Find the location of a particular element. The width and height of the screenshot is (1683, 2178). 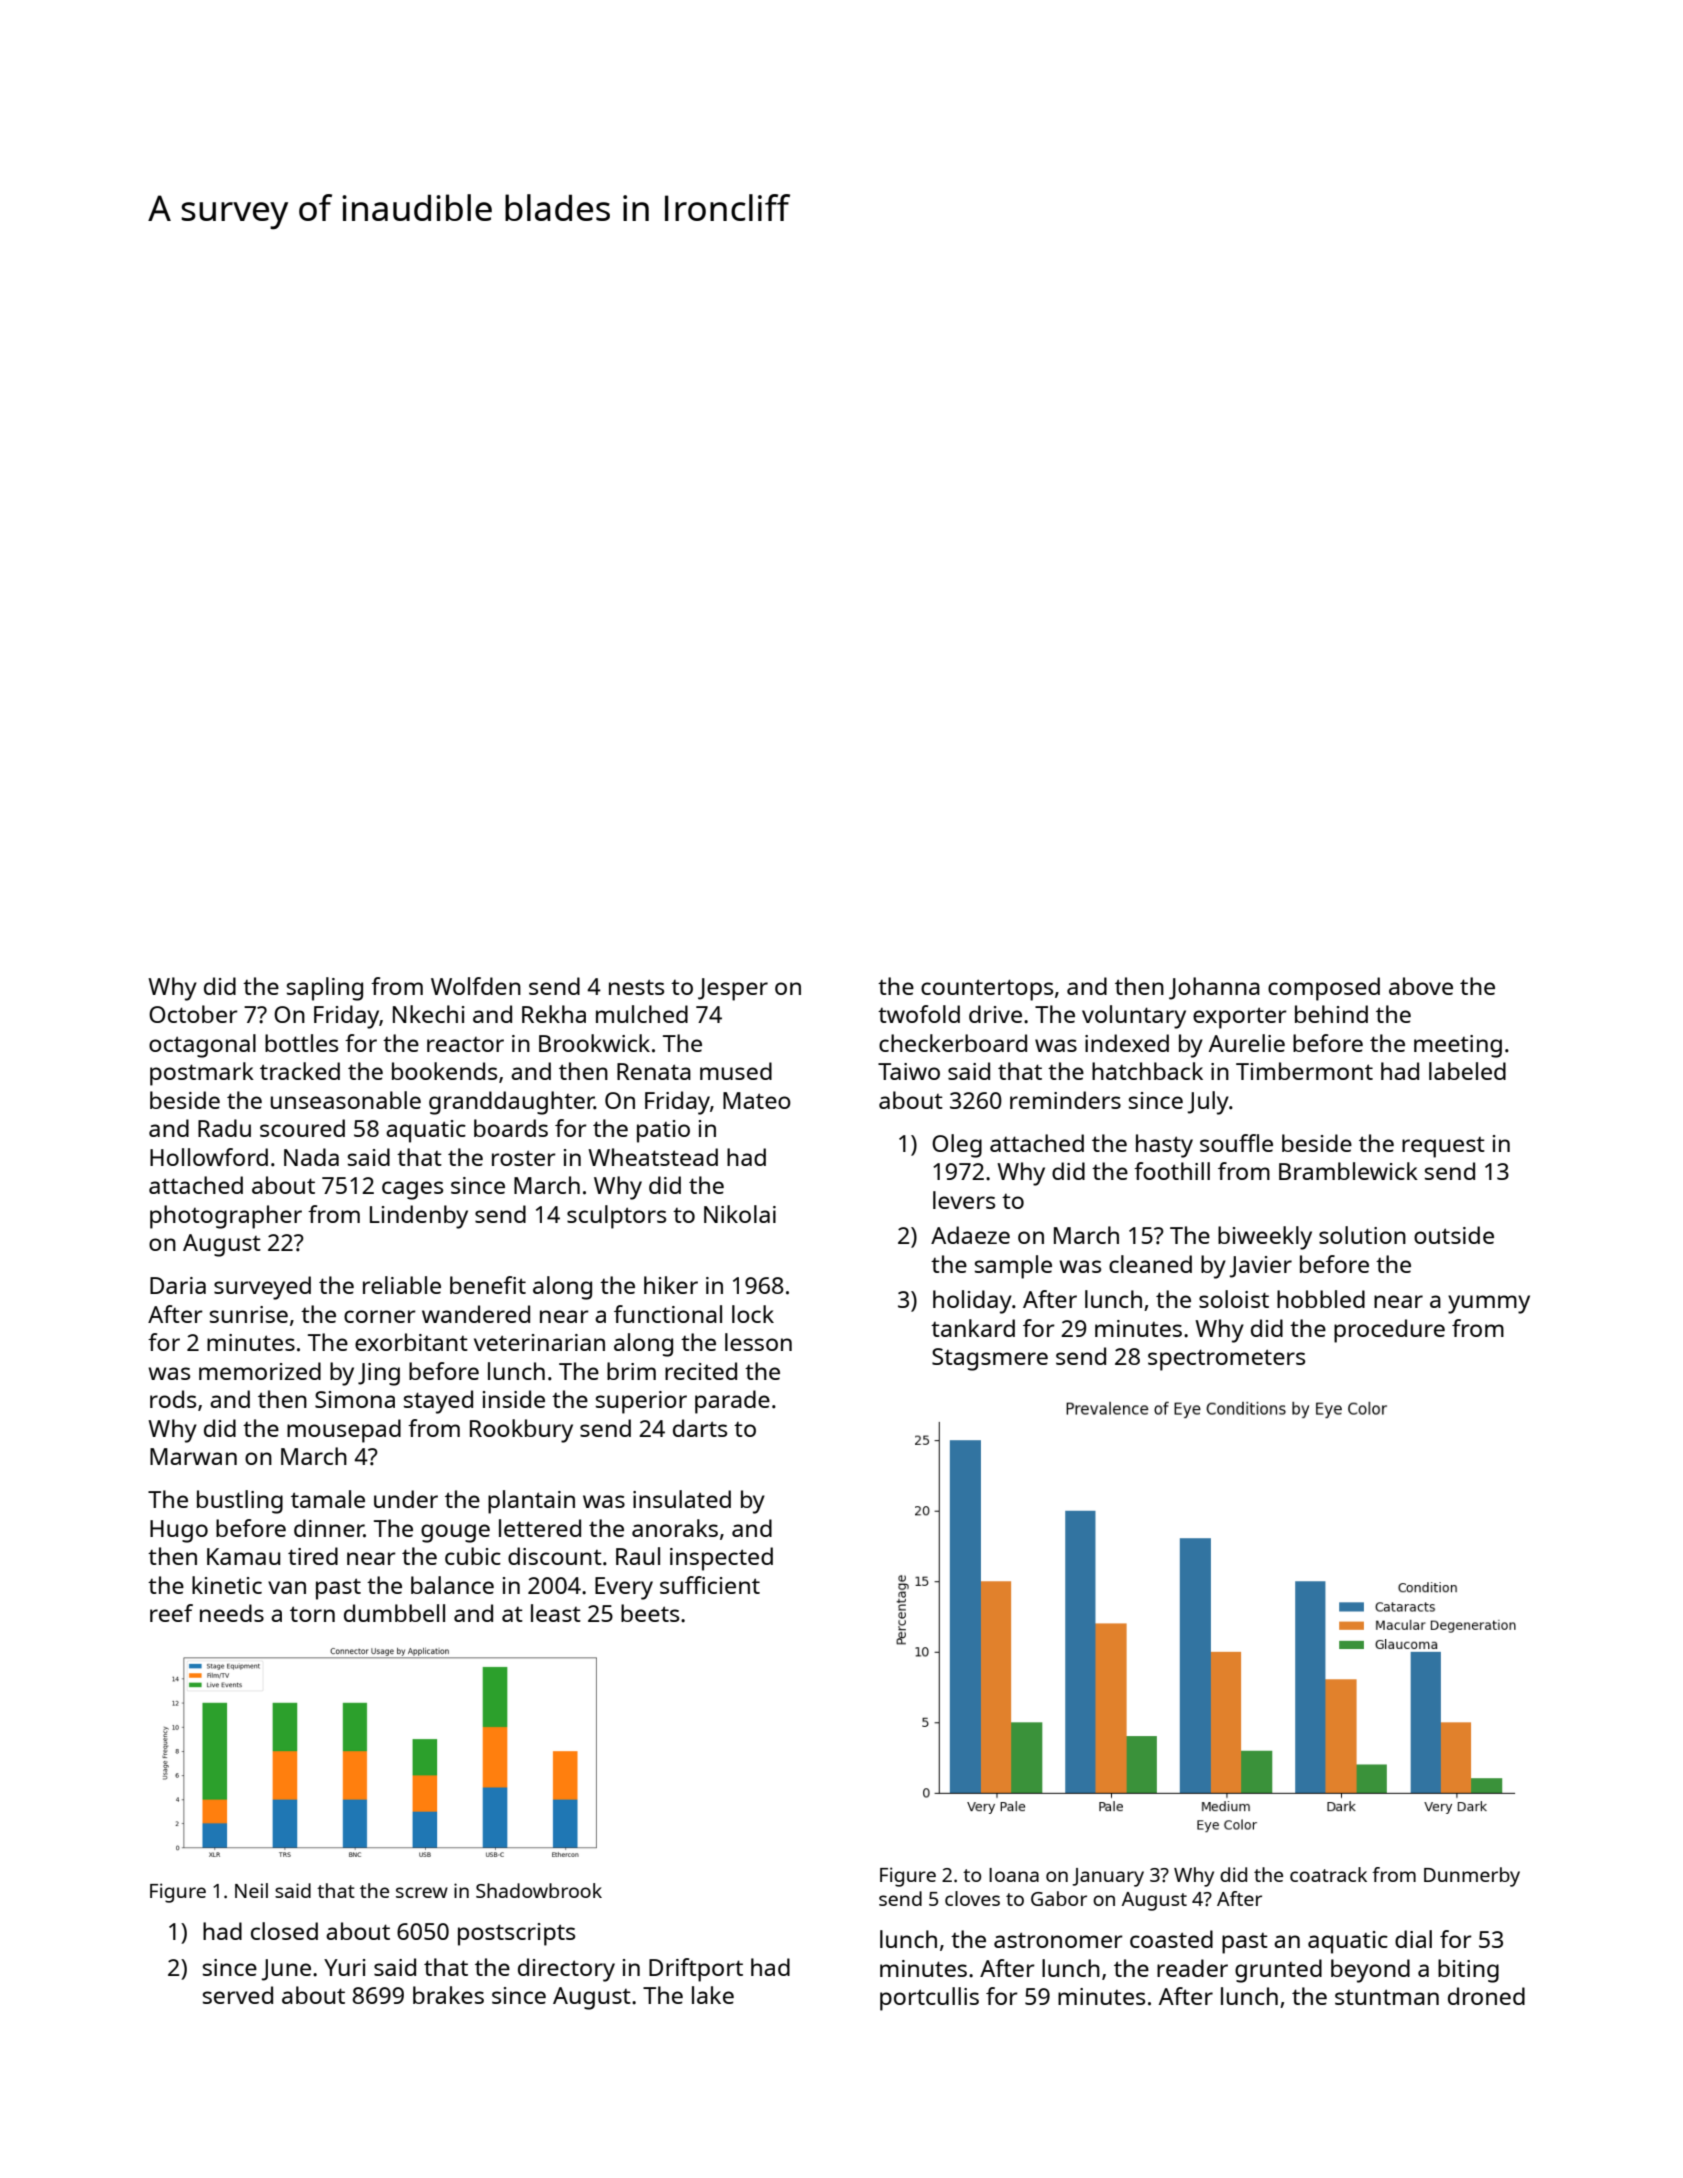

Hugo is located at coordinates (179, 1531).
